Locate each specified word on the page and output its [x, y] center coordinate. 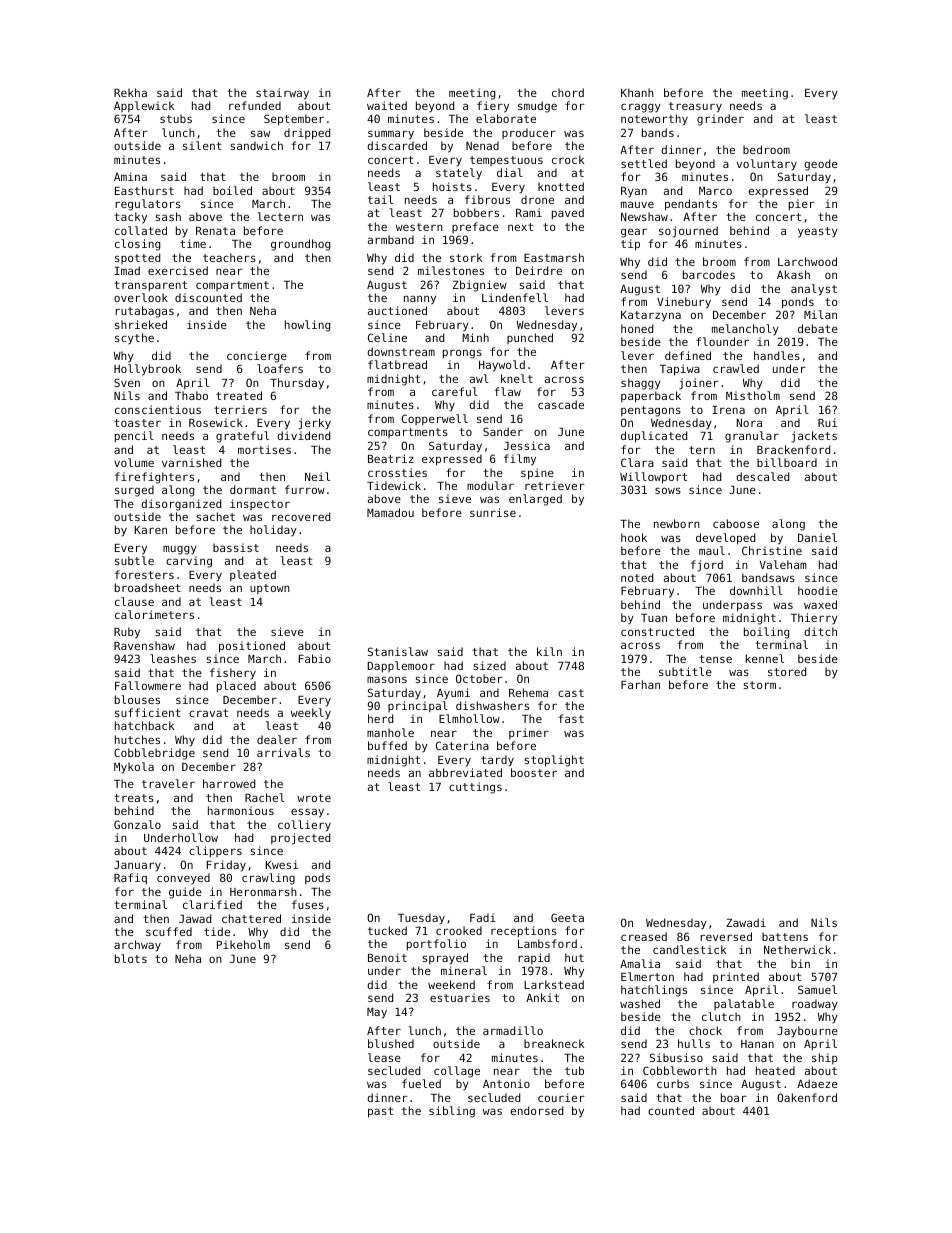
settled [644, 163]
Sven [127, 382]
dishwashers [492, 705]
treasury [695, 107]
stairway [282, 94]
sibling [452, 1112]
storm [759, 685]
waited [387, 105]
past [380, 1112]
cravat [208, 713]
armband [391, 239]
